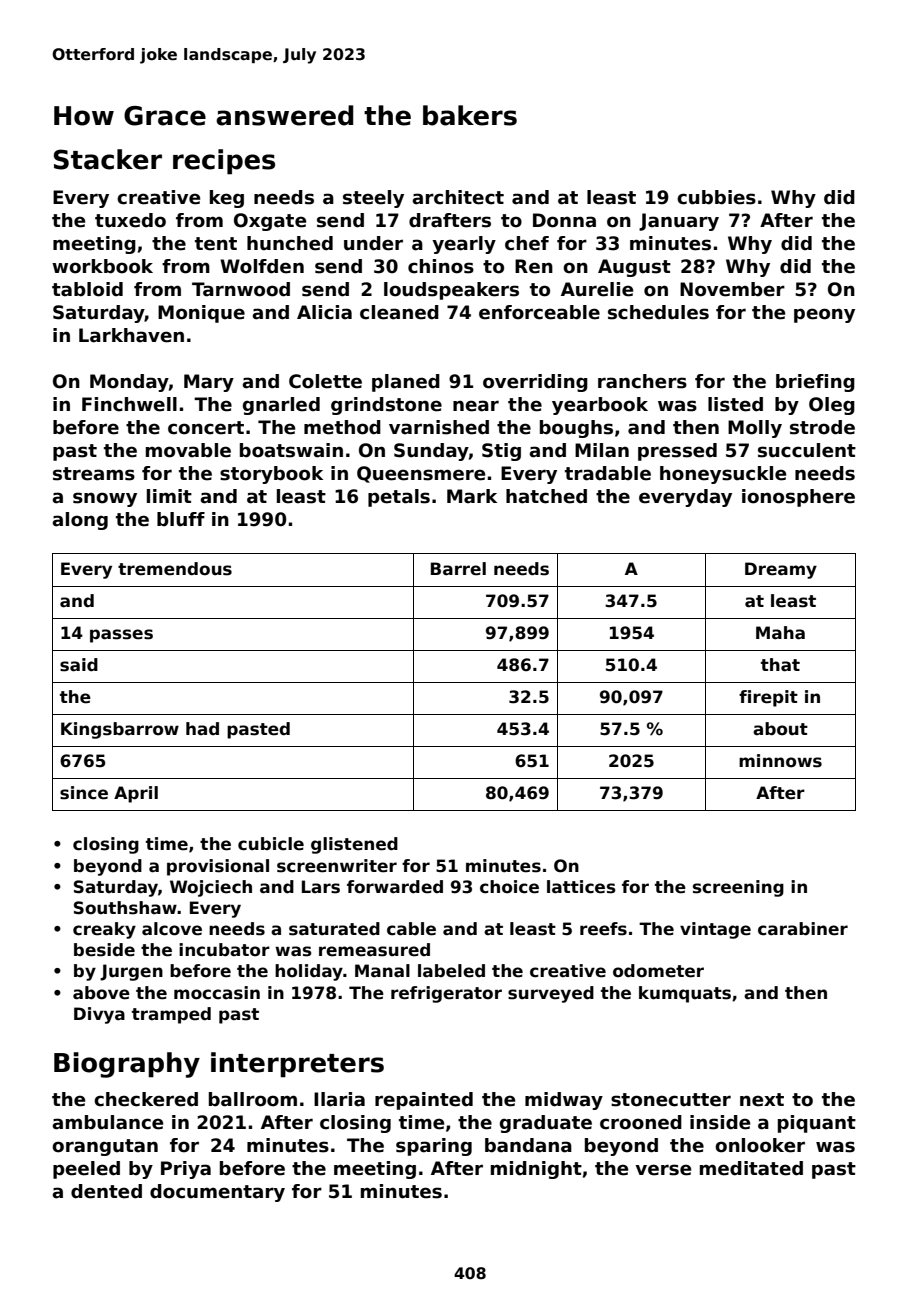 Image resolution: width=908 pixels, height=1316 pixels. What do you see at coordinates (716, 197) in the screenshot?
I see `cubbies` at bounding box center [716, 197].
